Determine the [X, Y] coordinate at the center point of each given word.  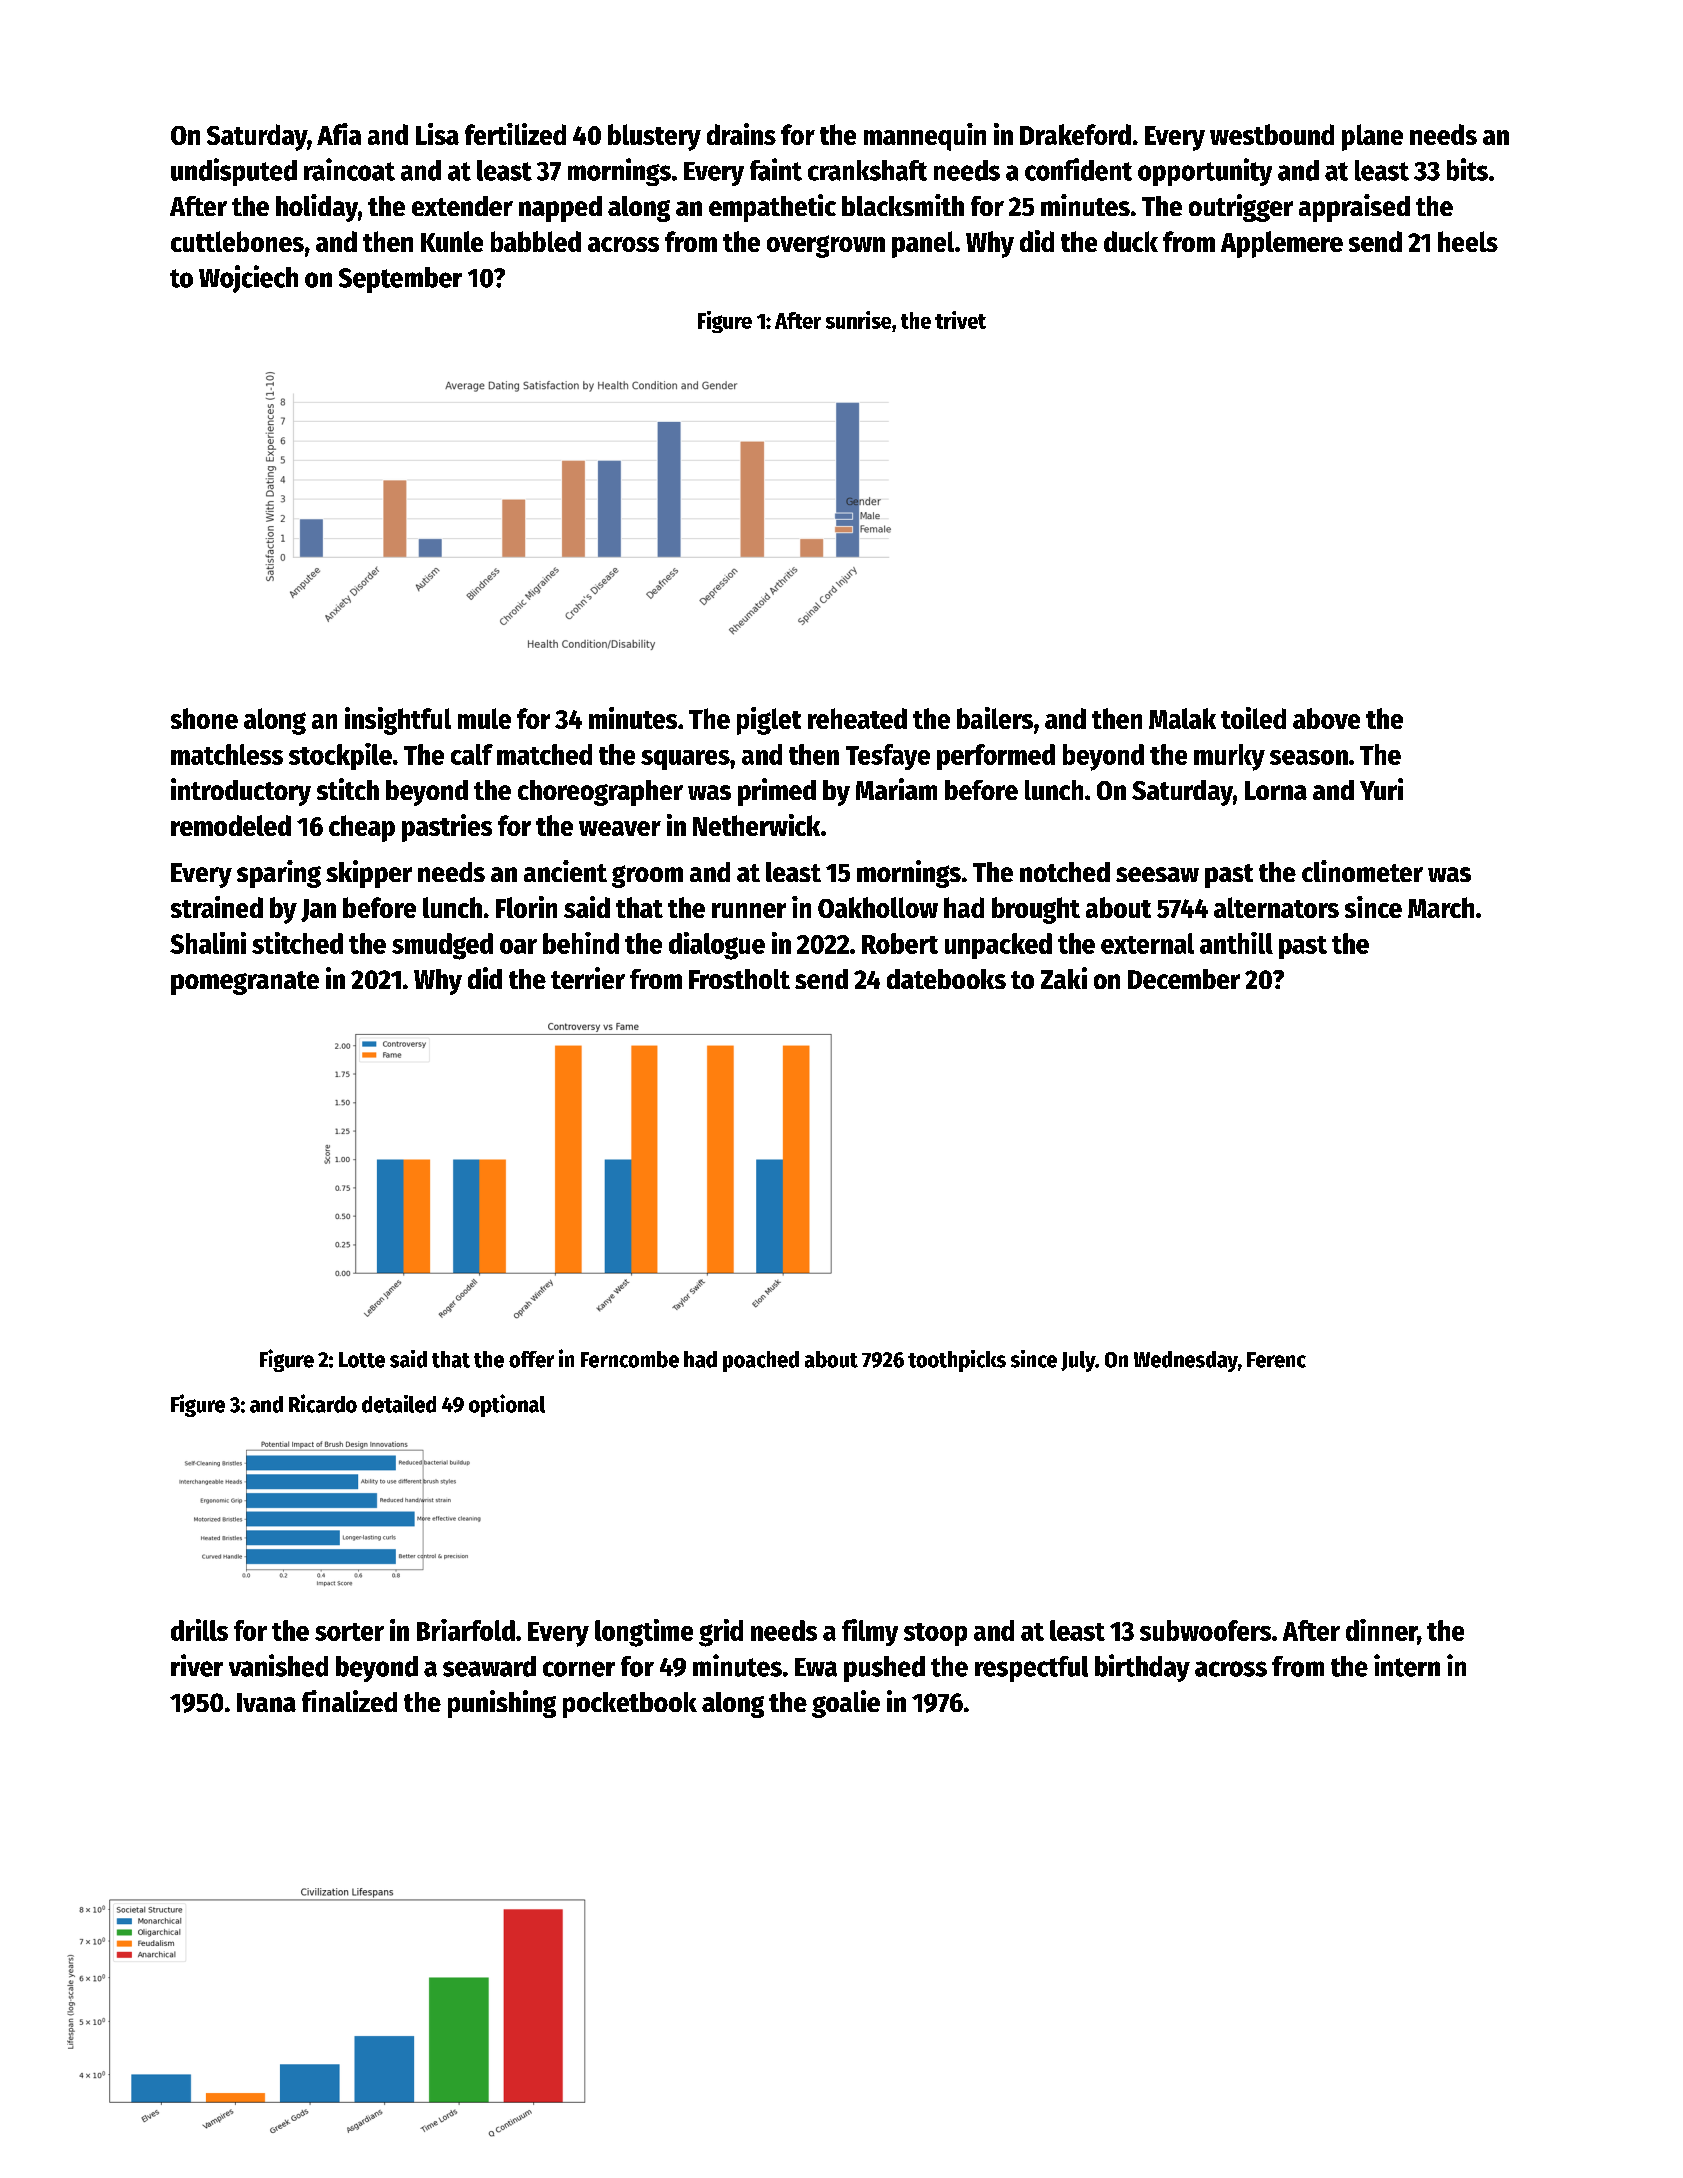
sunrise [858, 320]
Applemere [1282, 244]
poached [761, 1361]
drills [199, 1630]
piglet [769, 721]
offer [531, 1359]
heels [1468, 241]
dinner [1382, 1631]
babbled [536, 241]
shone [204, 718]
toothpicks [957, 1361]
